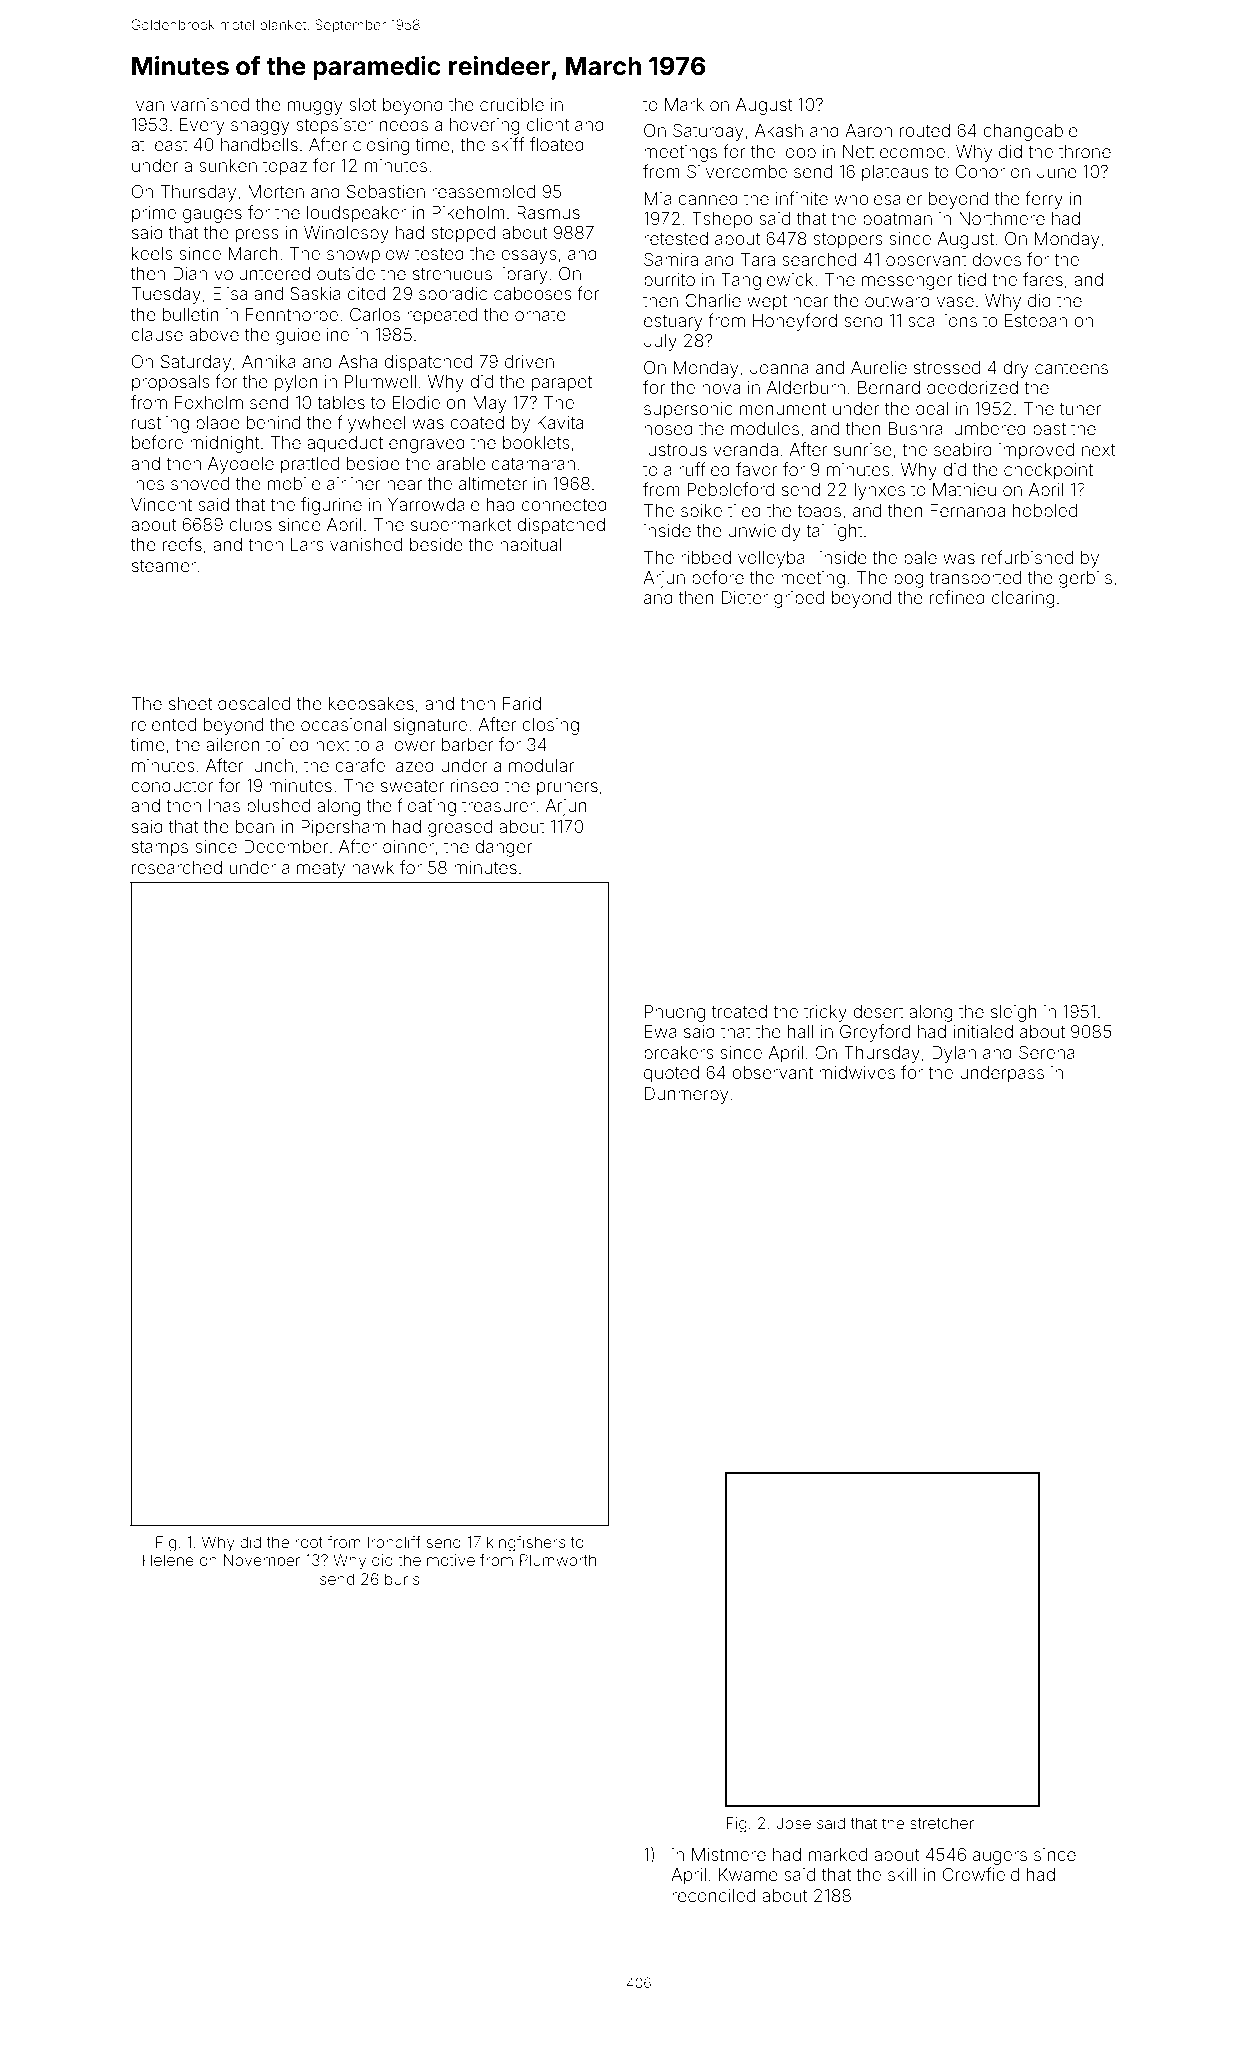 This document has width=1252, height=2062. What do you see at coordinates (758, 259) in the document?
I see `Tara` at bounding box center [758, 259].
